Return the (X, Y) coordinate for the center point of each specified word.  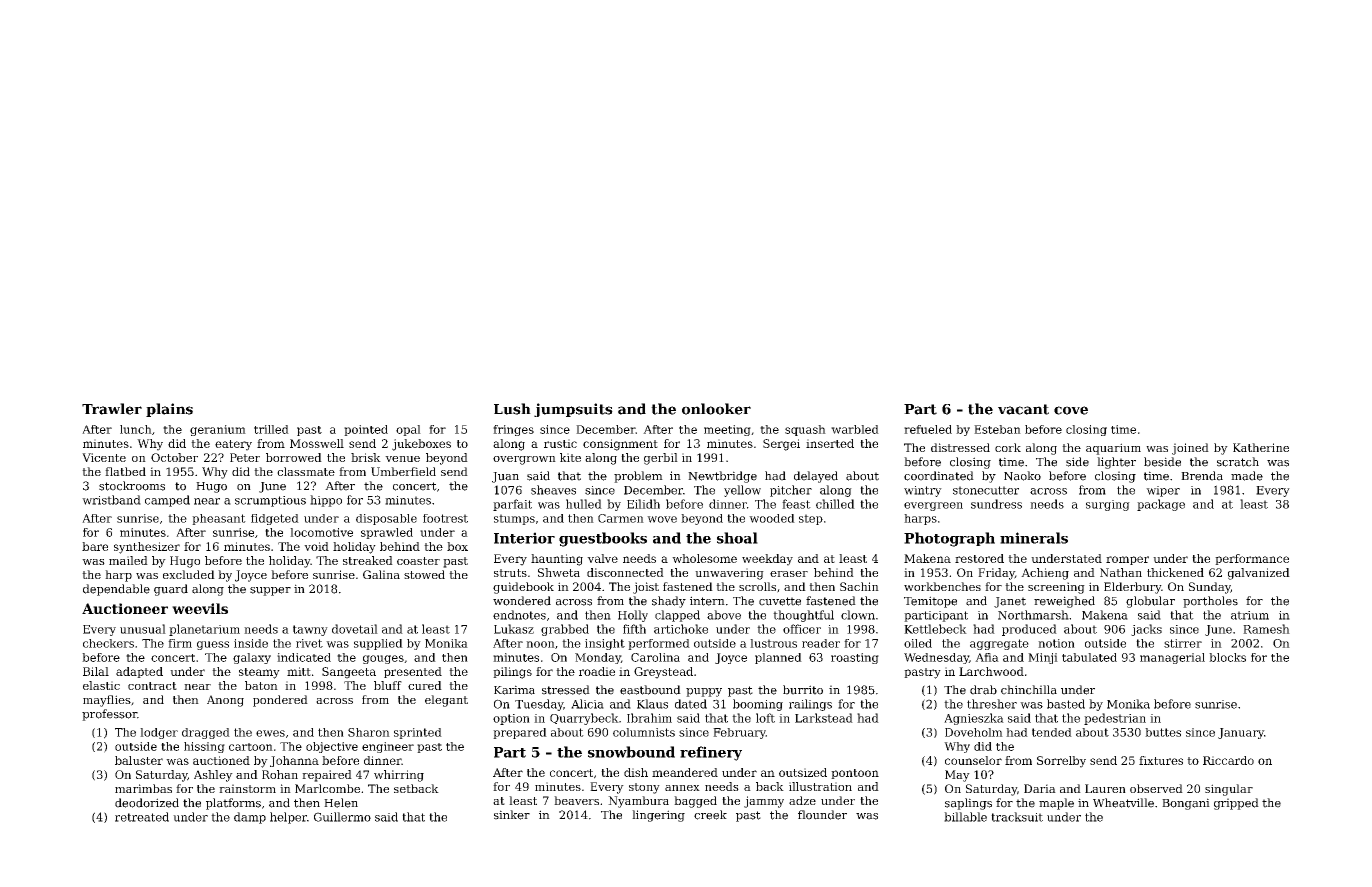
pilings (512, 673)
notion (1056, 643)
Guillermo (342, 817)
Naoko (1022, 476)
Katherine (1261, 447)
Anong (225, 701)
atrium (1250, 615)
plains (169, 410)
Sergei (781, 445)
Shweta (559, 572)
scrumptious (270, 501)
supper (270, 591)
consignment (620, 445)
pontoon (855, 774)
